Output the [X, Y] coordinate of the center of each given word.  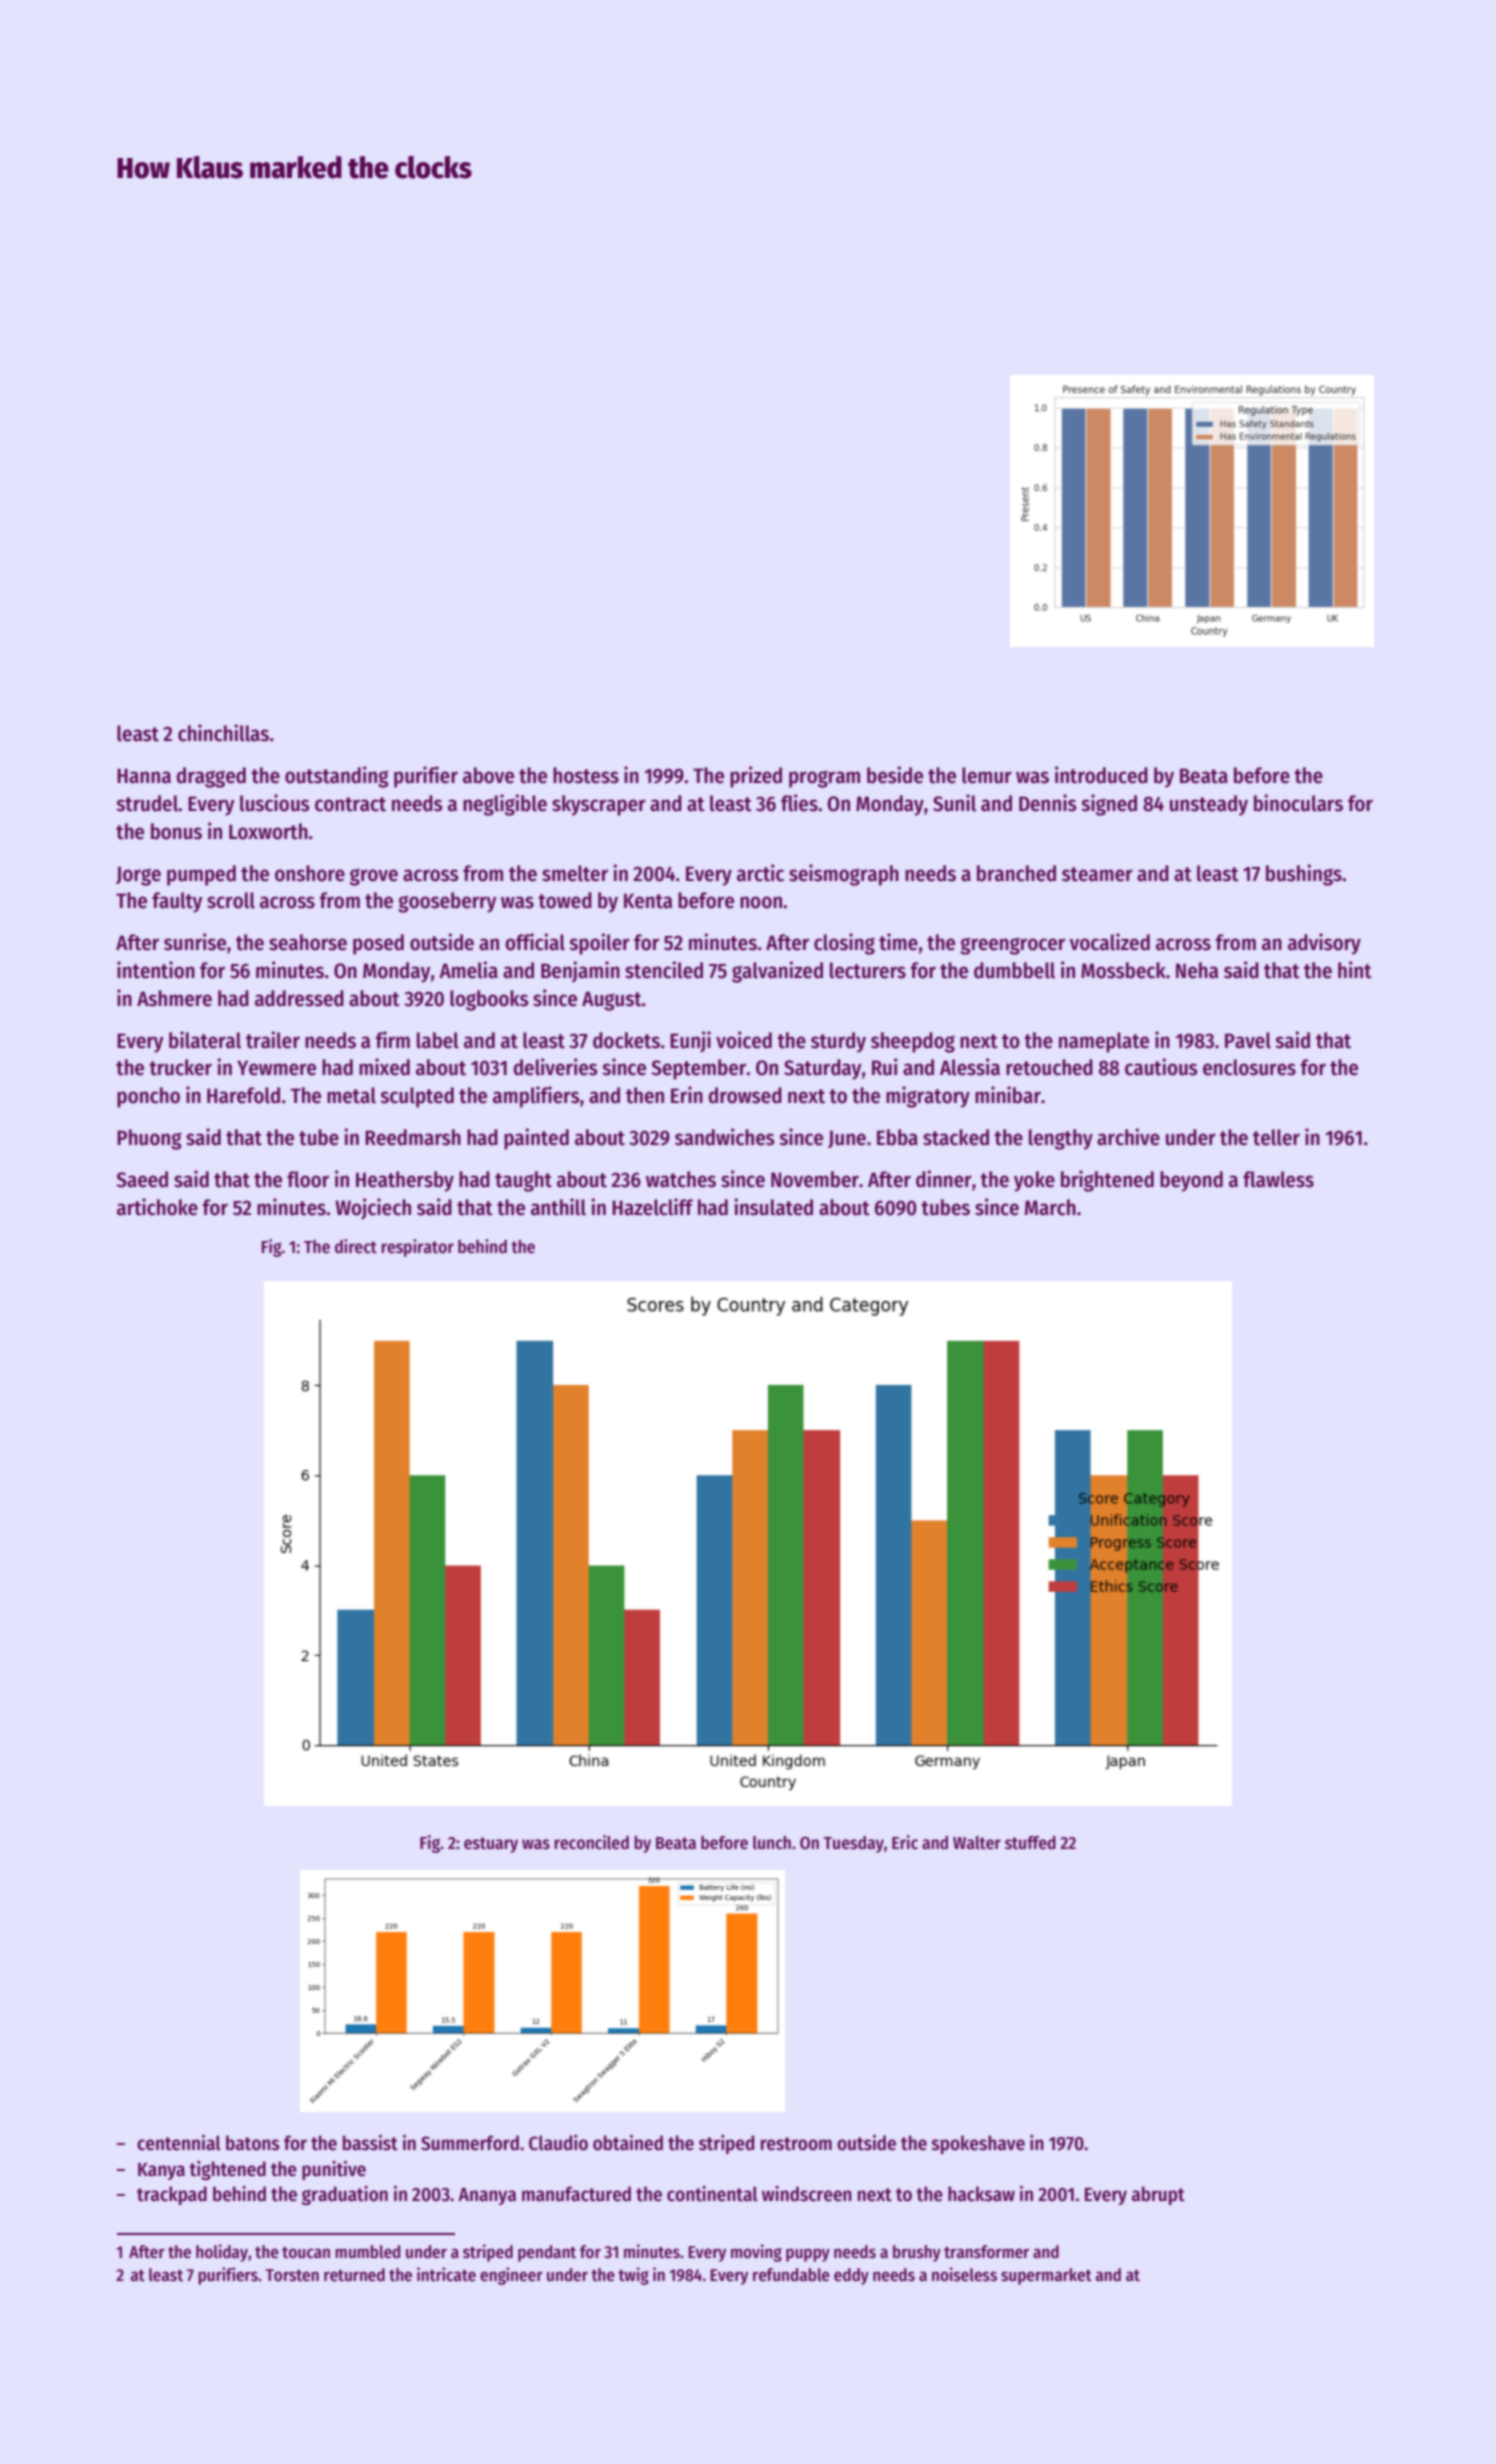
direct [356, 1246]
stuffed [1030, 1843]
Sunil [954, 803]
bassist [370, 2143]
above [488, 775]
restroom [796, 2144]
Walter [977, 1843]
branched [1016, 873]
